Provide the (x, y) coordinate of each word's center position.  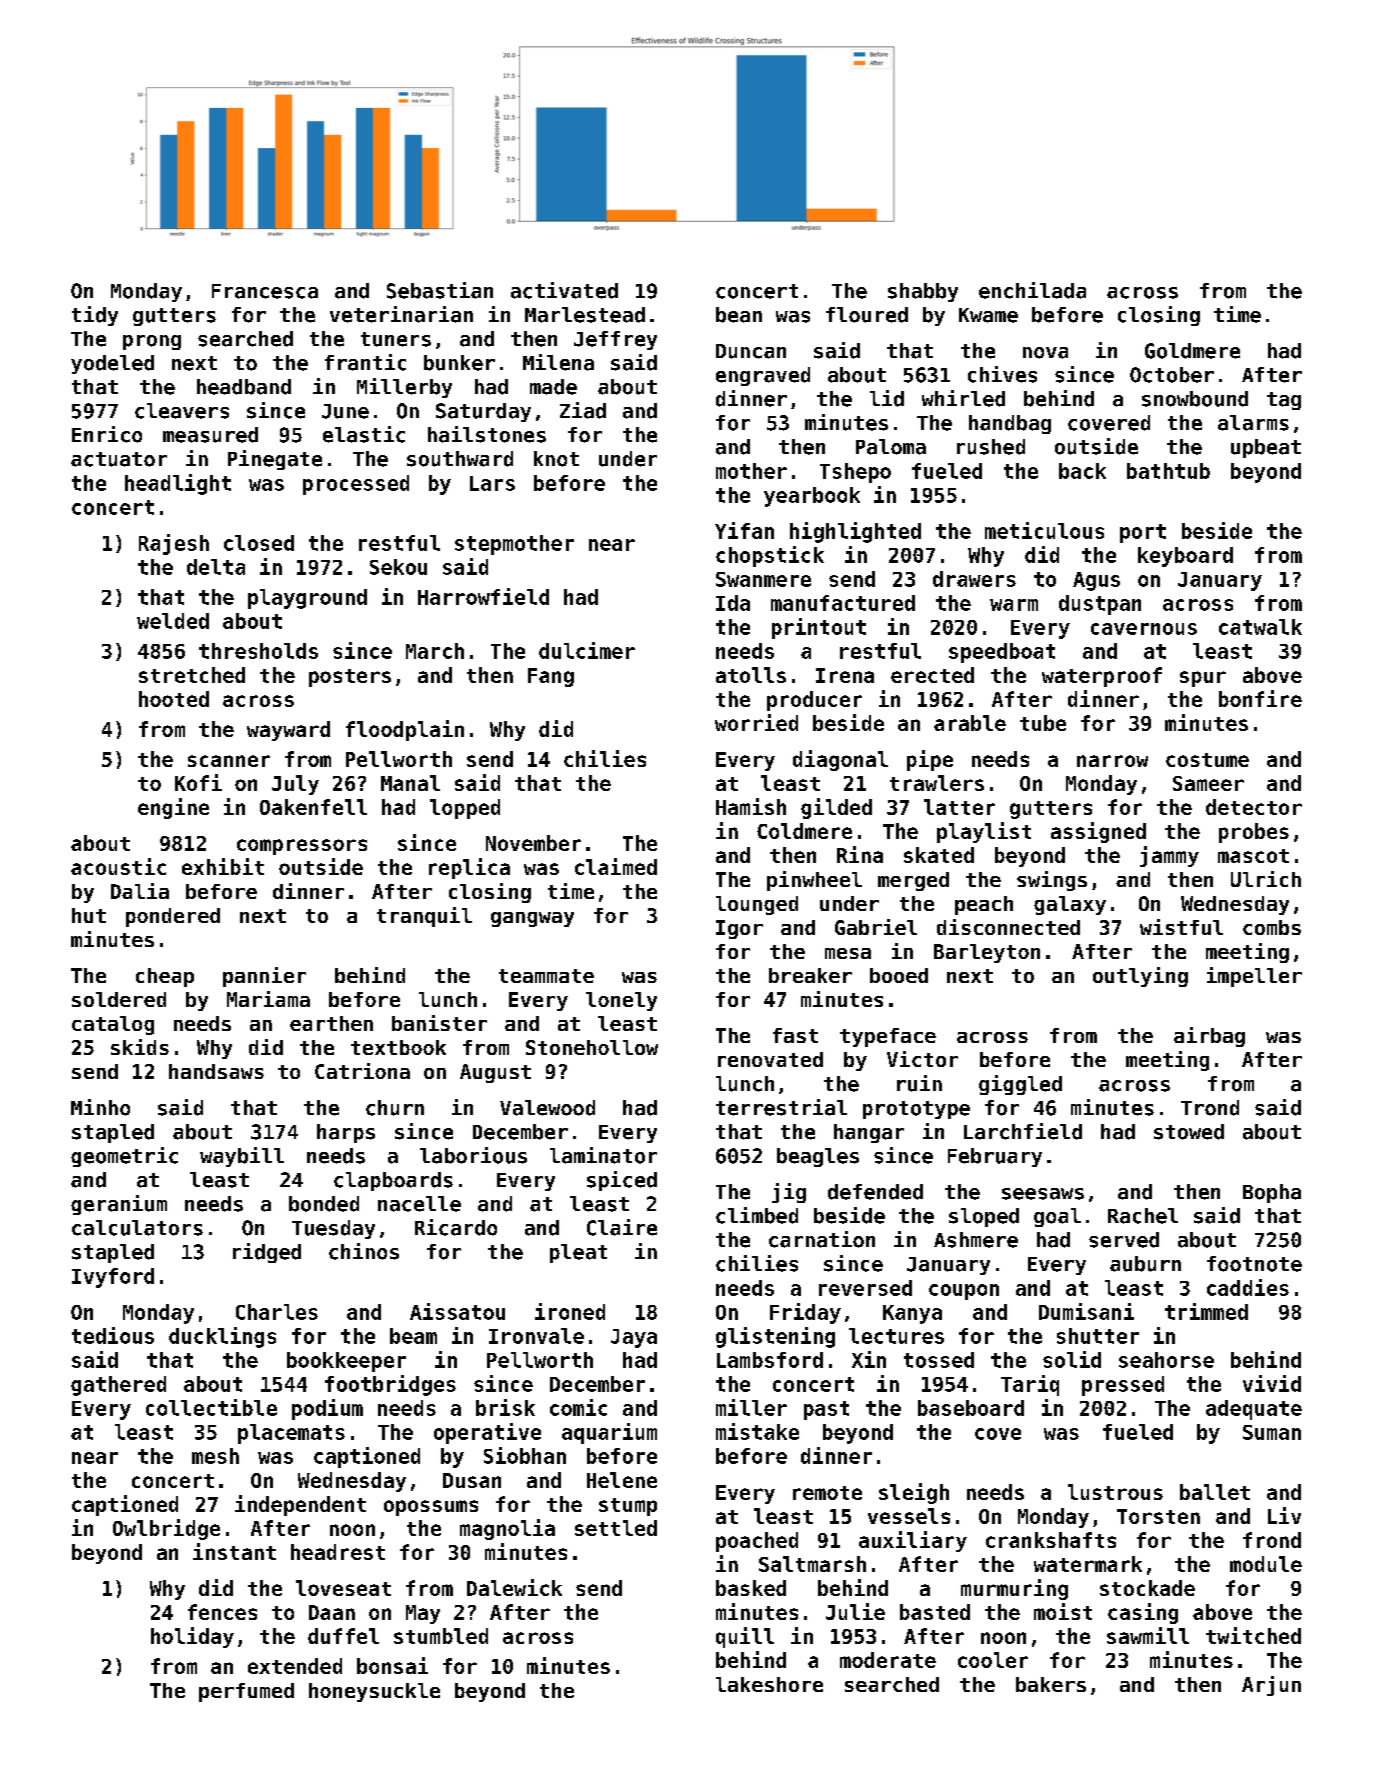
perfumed (246, 1692)
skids (140, 1047)
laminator (603, 1155)
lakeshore (769, 1684)
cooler (993, 1660)
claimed (616, 866)
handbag (1010, 424)
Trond (1210, 1108)
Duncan (751, 351)
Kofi (198, 782)
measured (210, 435)
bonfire (1260, 698)
